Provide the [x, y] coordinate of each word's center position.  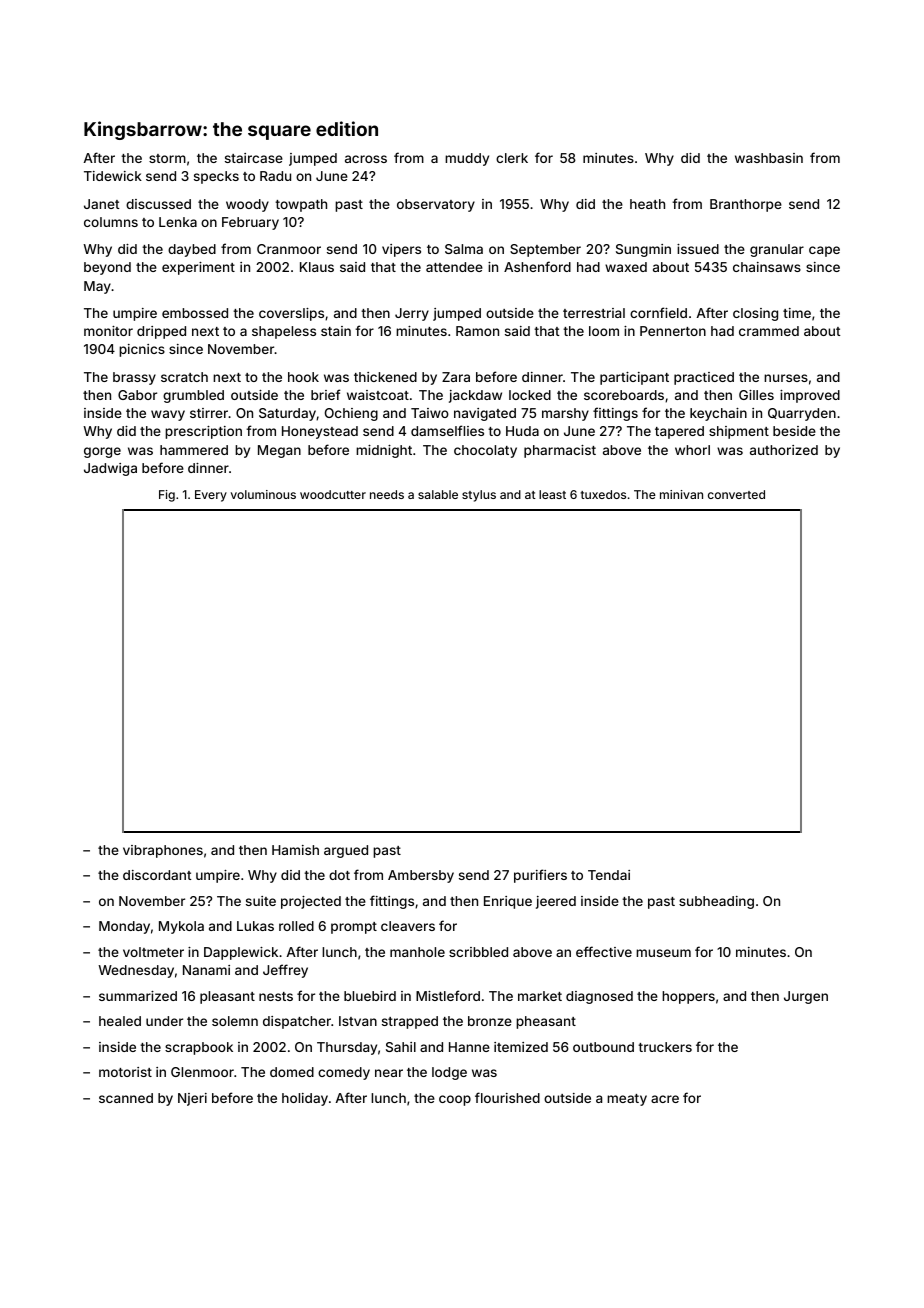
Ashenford [537, 266]
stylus [479, 496]
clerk [512, 158]
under [164, 1021]
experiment [198, 268]
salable [438, 494]
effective [604, 951]
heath [647, 204]
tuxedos [603, 494]
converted [736, 494]
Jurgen [806, 997]
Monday [124, 927]
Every [211, 496]
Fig [167, 496]
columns [111, 222]
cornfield [658, 312]
